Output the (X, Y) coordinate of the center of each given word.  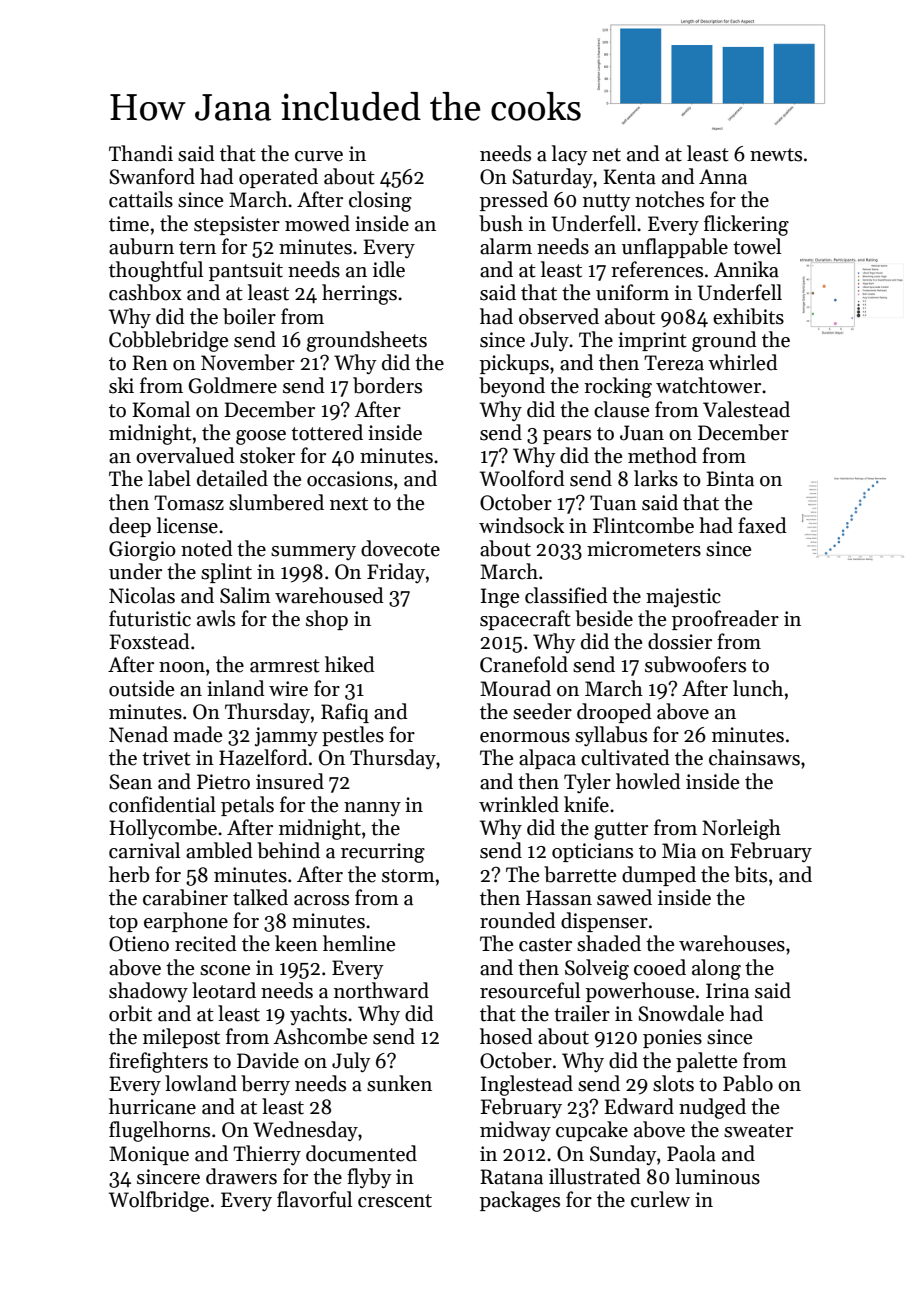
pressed (514, 201)
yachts (318, 1015)
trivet (166, 758)
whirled (743, 362)
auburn (141, 246)
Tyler (587, 783)
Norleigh (741, 829)
